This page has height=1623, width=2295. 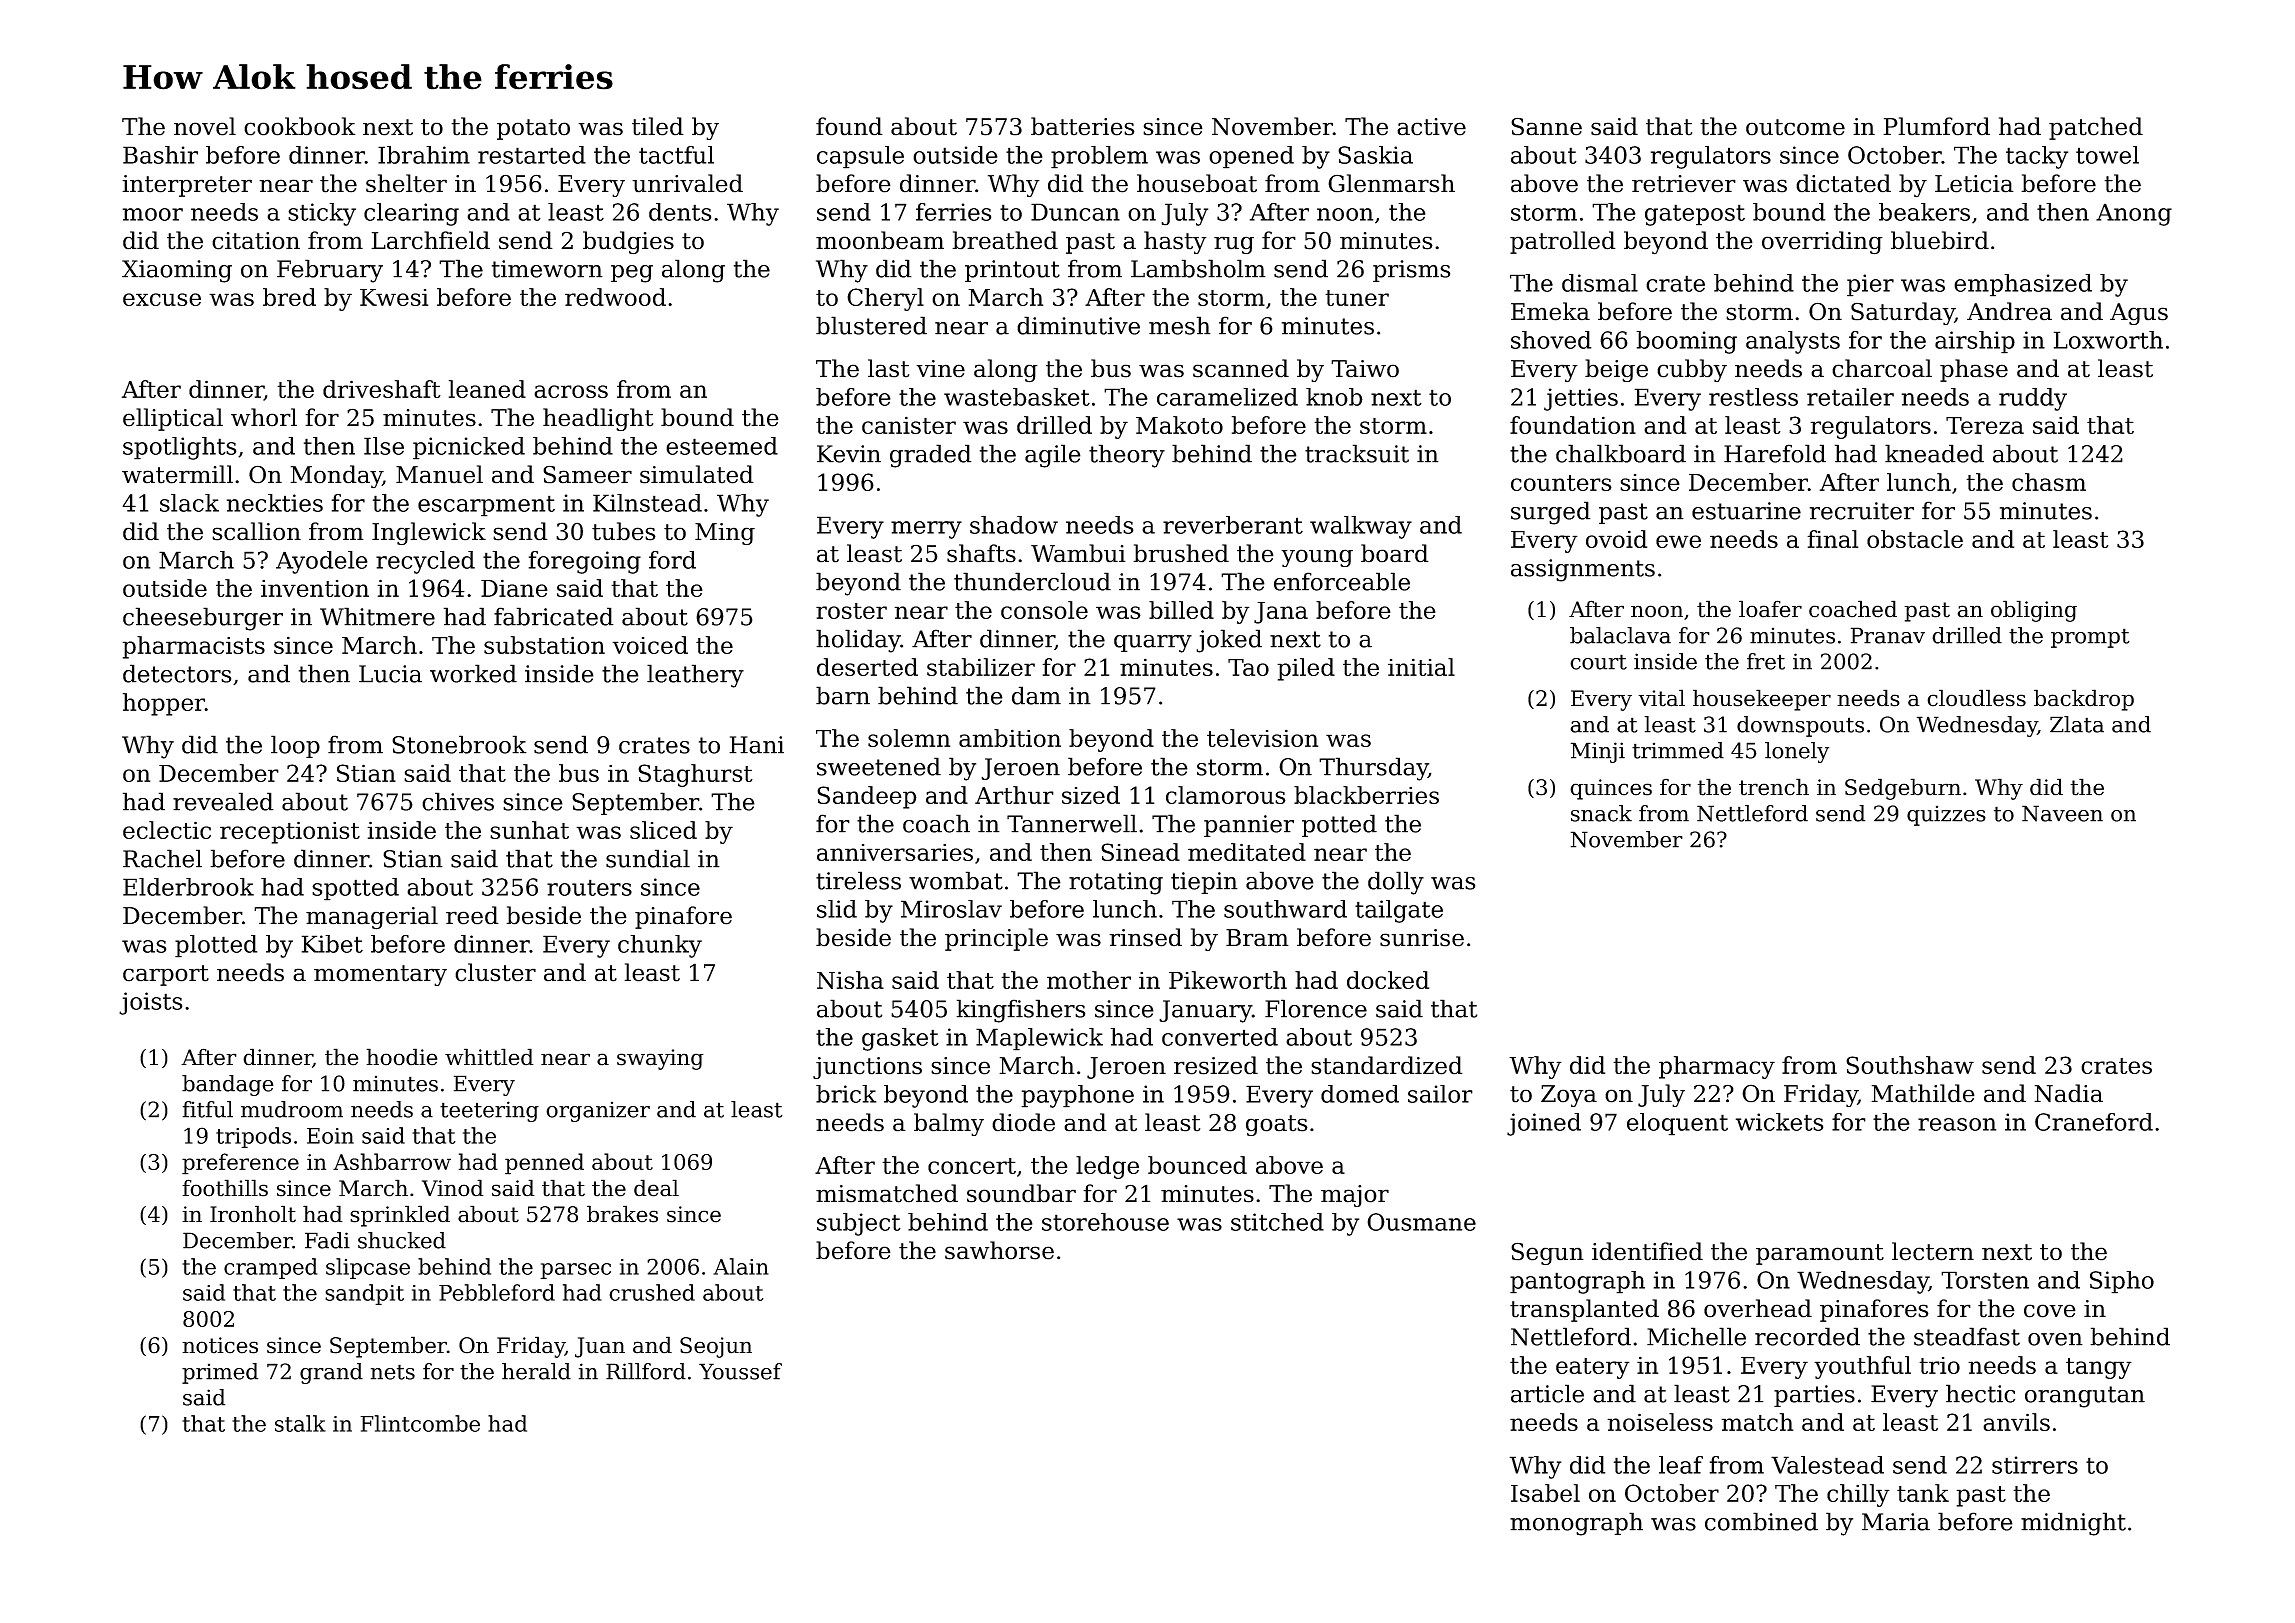 I want to click on roster, so click(x=851, y=611).
